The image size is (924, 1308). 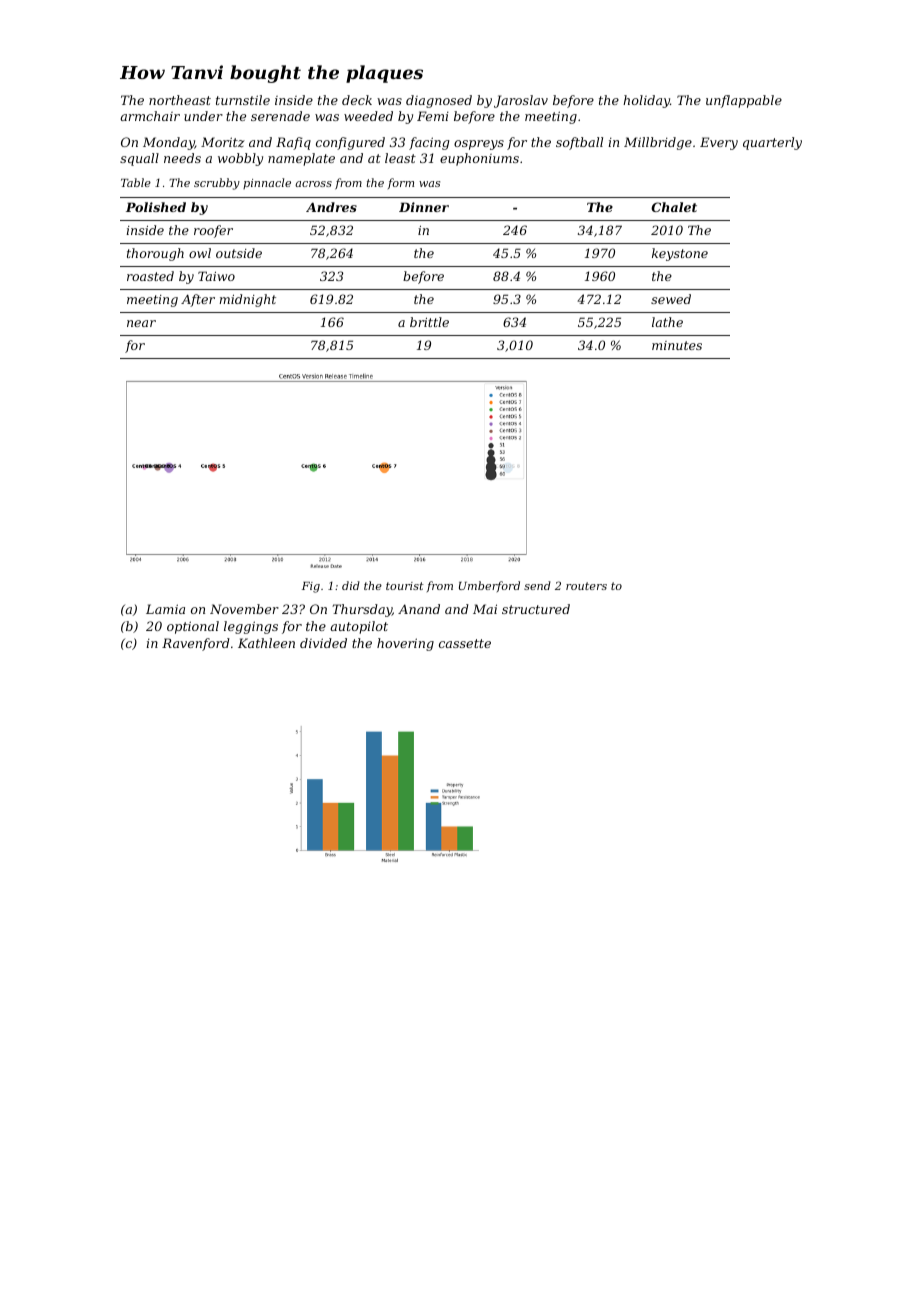 What do you see at coordinates (419, 609) in the screenshot?
I see `Anand` at bounding box center [419, 609].
